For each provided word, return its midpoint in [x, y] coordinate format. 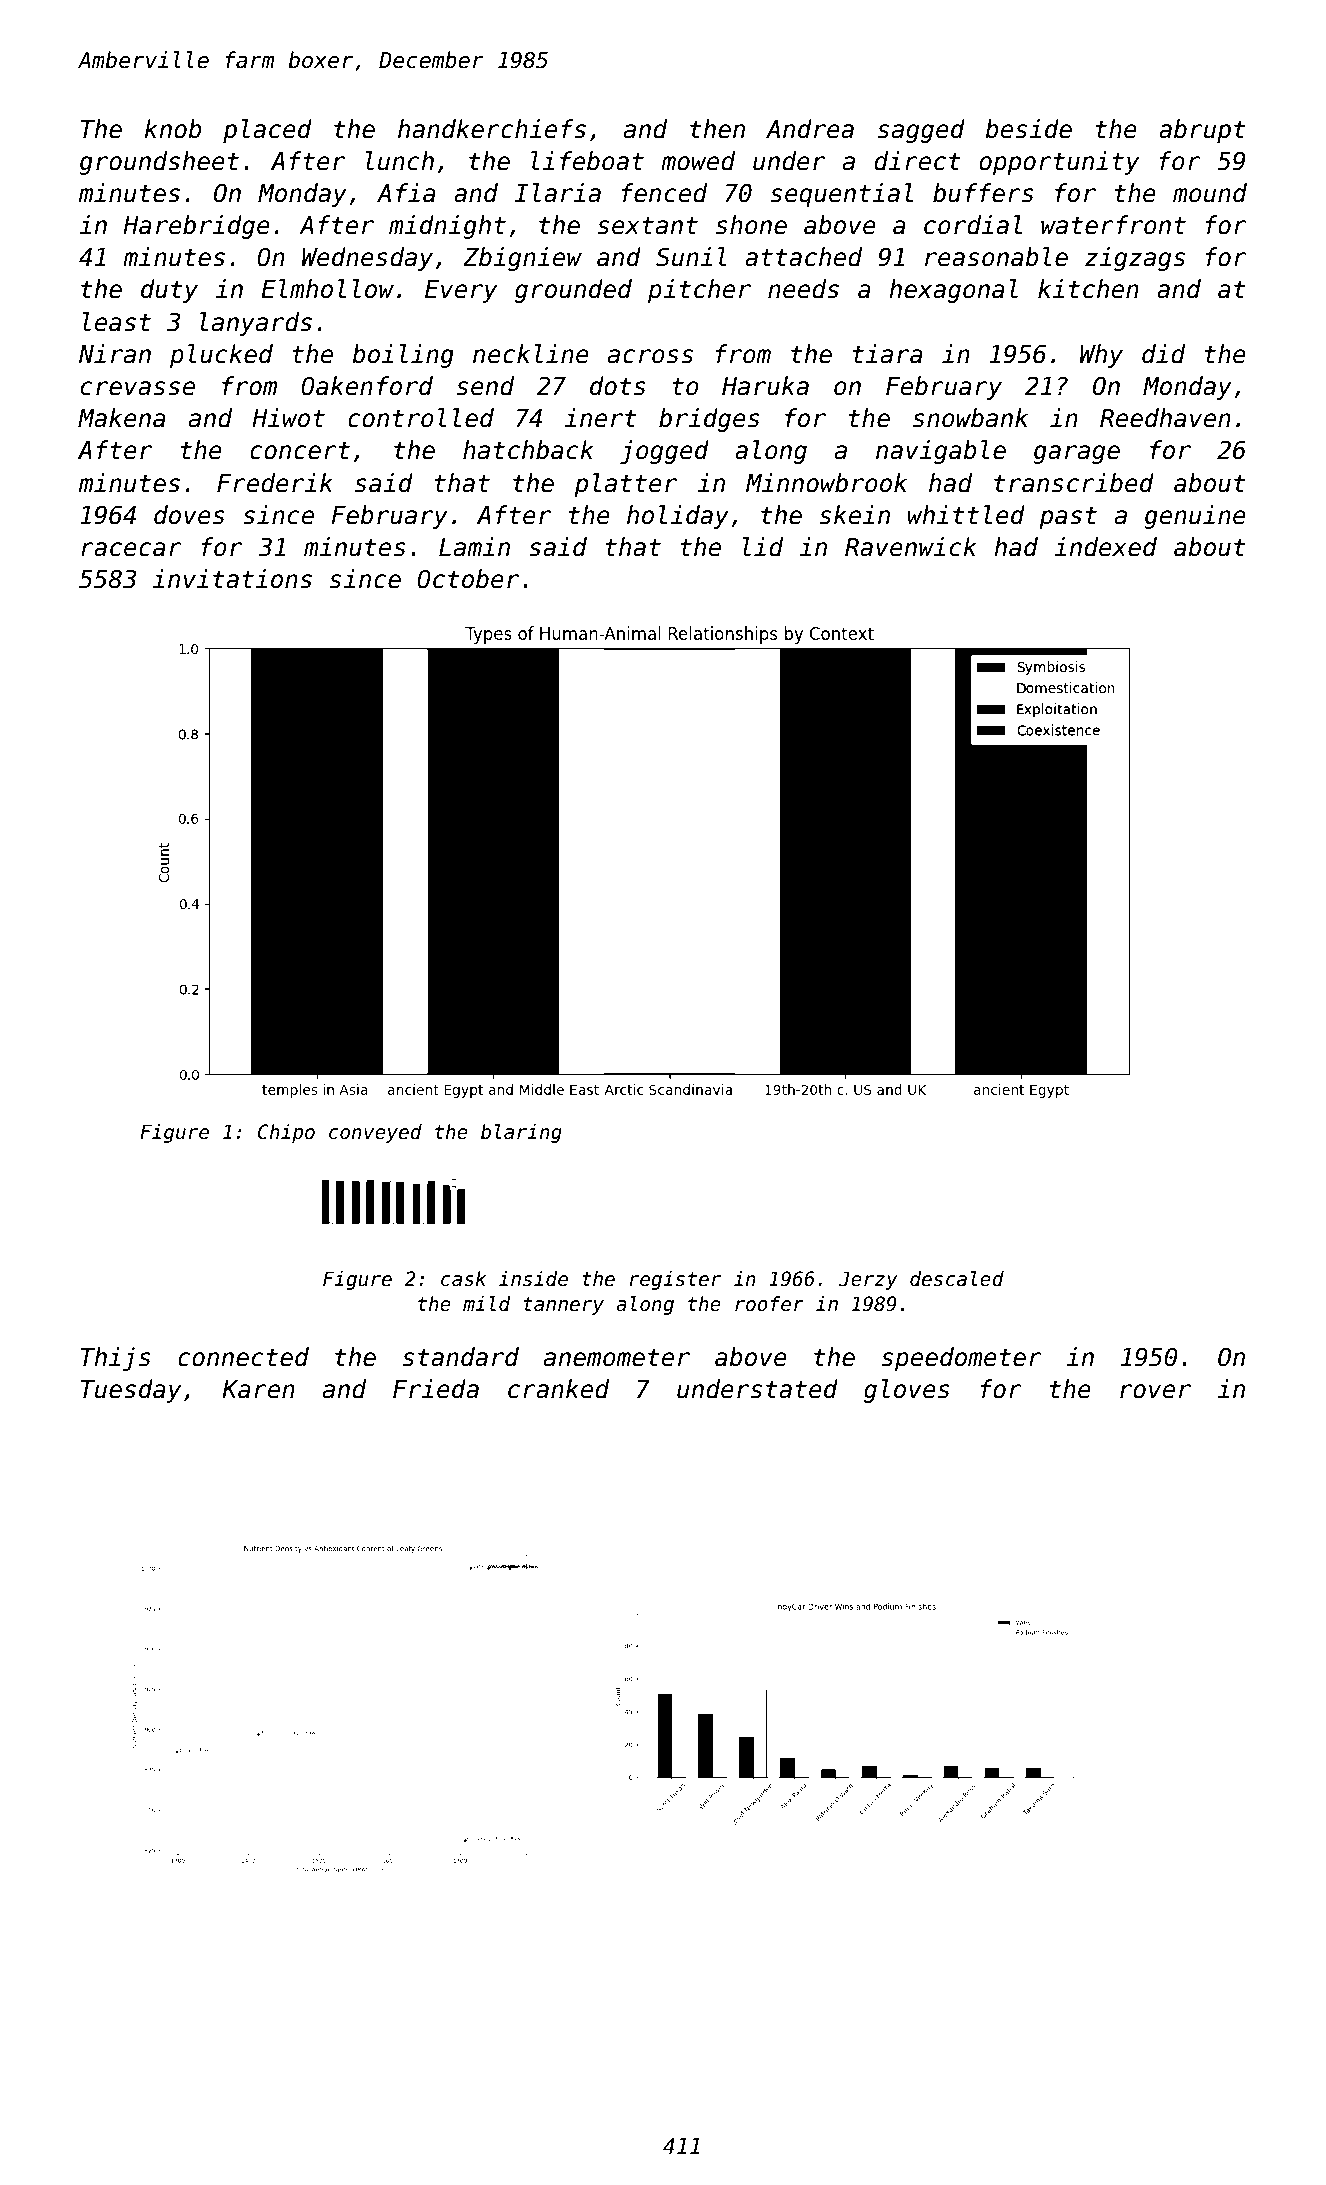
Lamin [474, 547]
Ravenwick [911, 547]
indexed [1105, 547]
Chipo [286, 1133]
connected [243, 1357]
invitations [232, 579]
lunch [399, 161]
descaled [957, 1279]
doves [189, 515]
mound [1210, 193]
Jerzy [868, 1280]
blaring [521, 1133]
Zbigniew [522, 259]
